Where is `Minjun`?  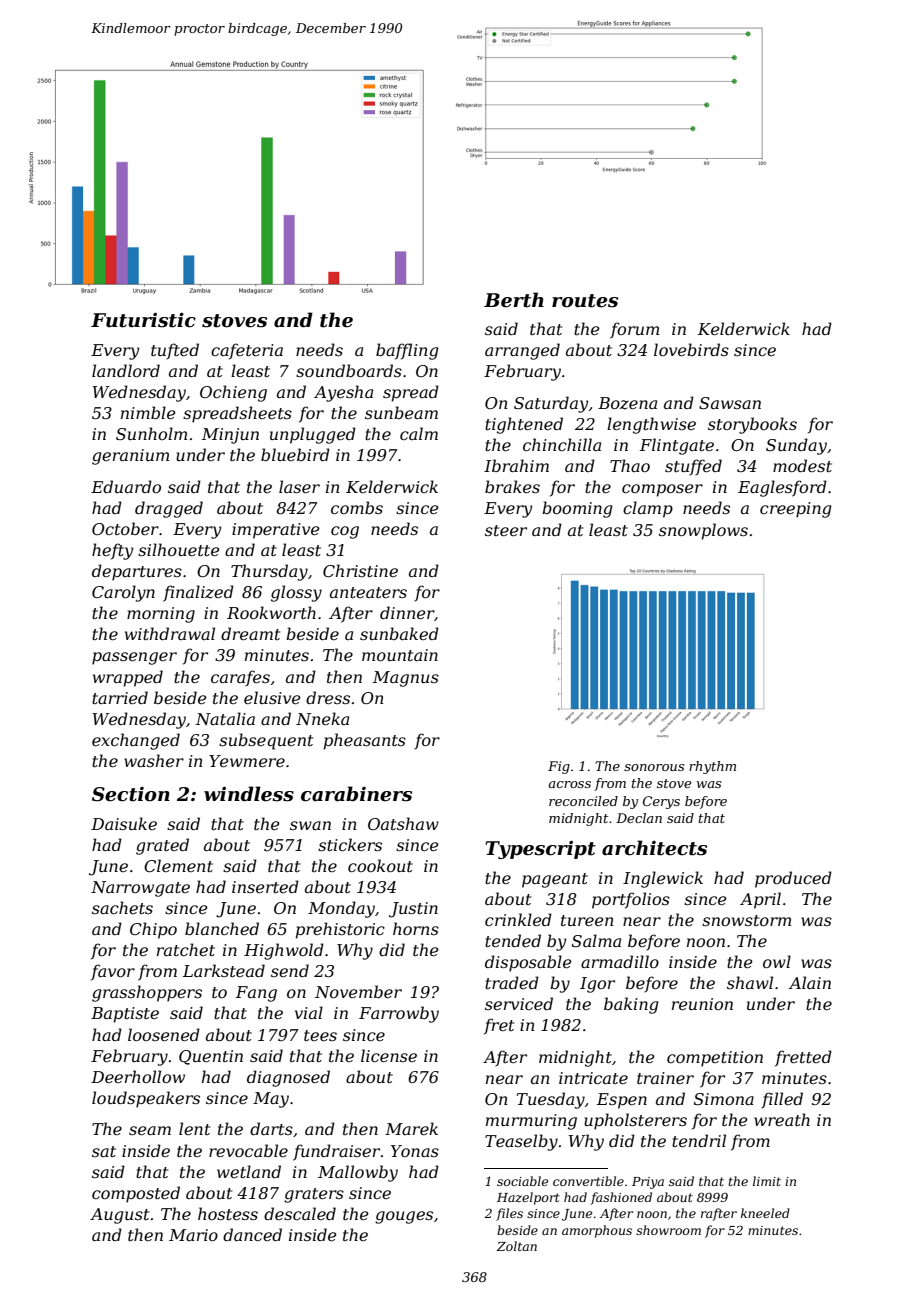 Minjun is located at coordinates (230, 436).
